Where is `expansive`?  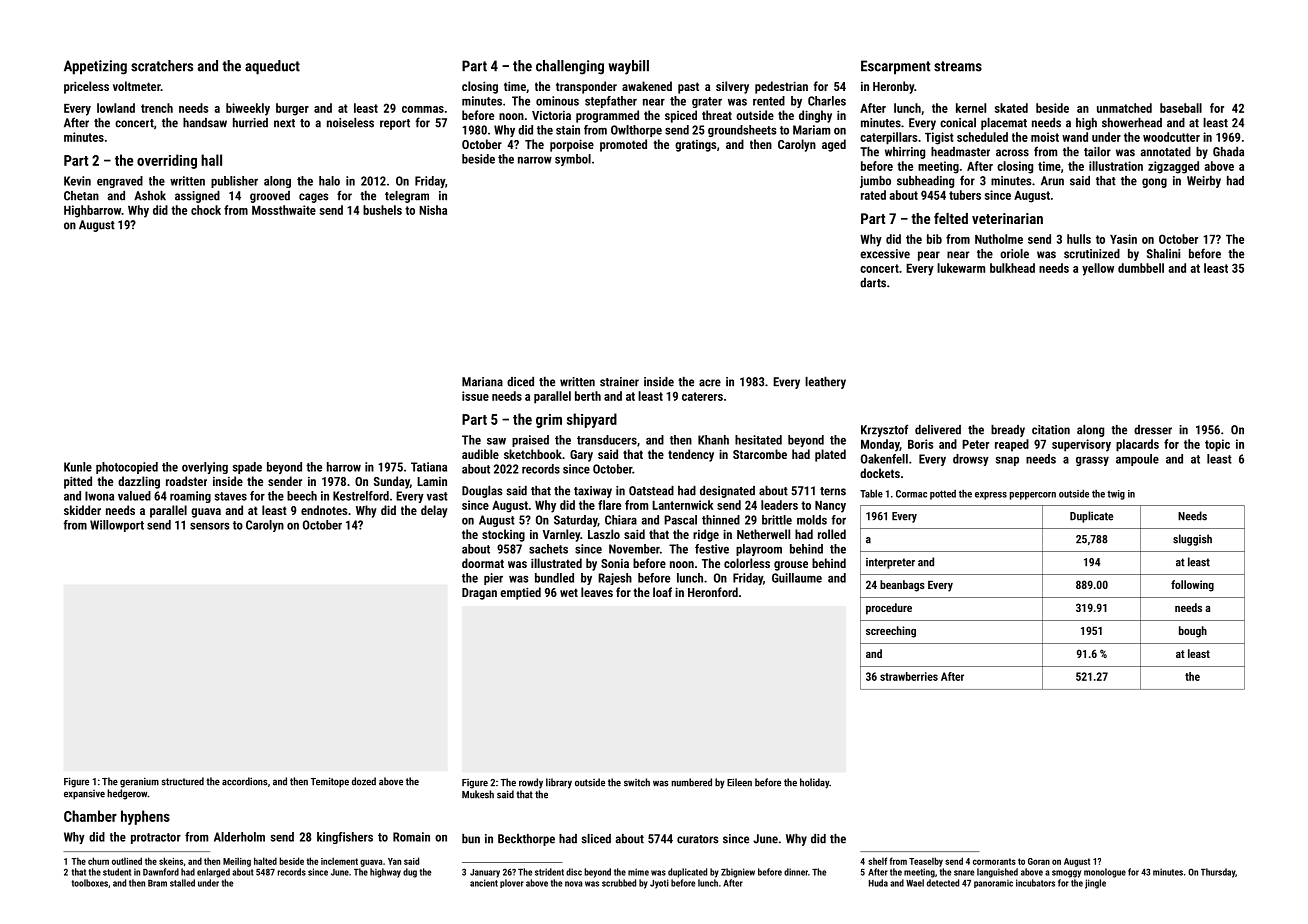
expansive is located at coordinates (84, 795).
